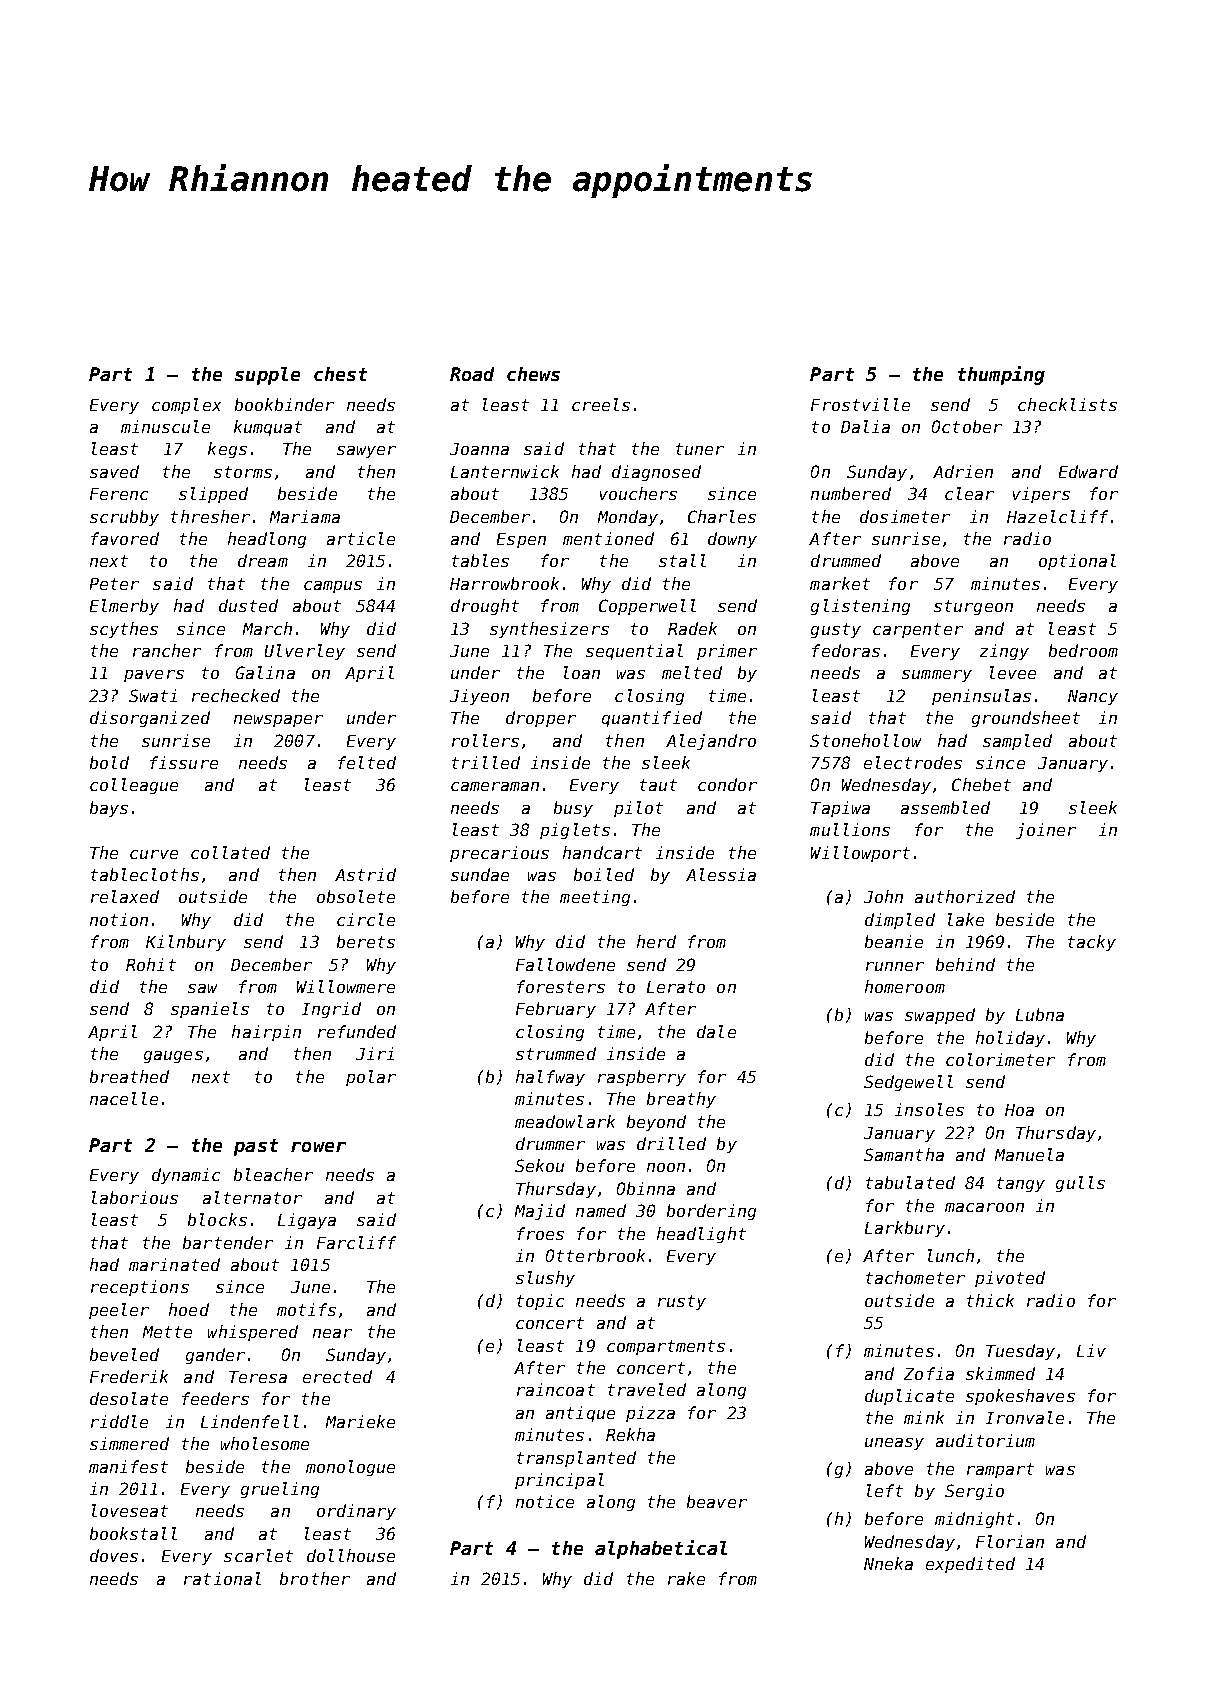 This document has height=1706, width=1207. I want to click on gulls, so click(1080, 1184).
